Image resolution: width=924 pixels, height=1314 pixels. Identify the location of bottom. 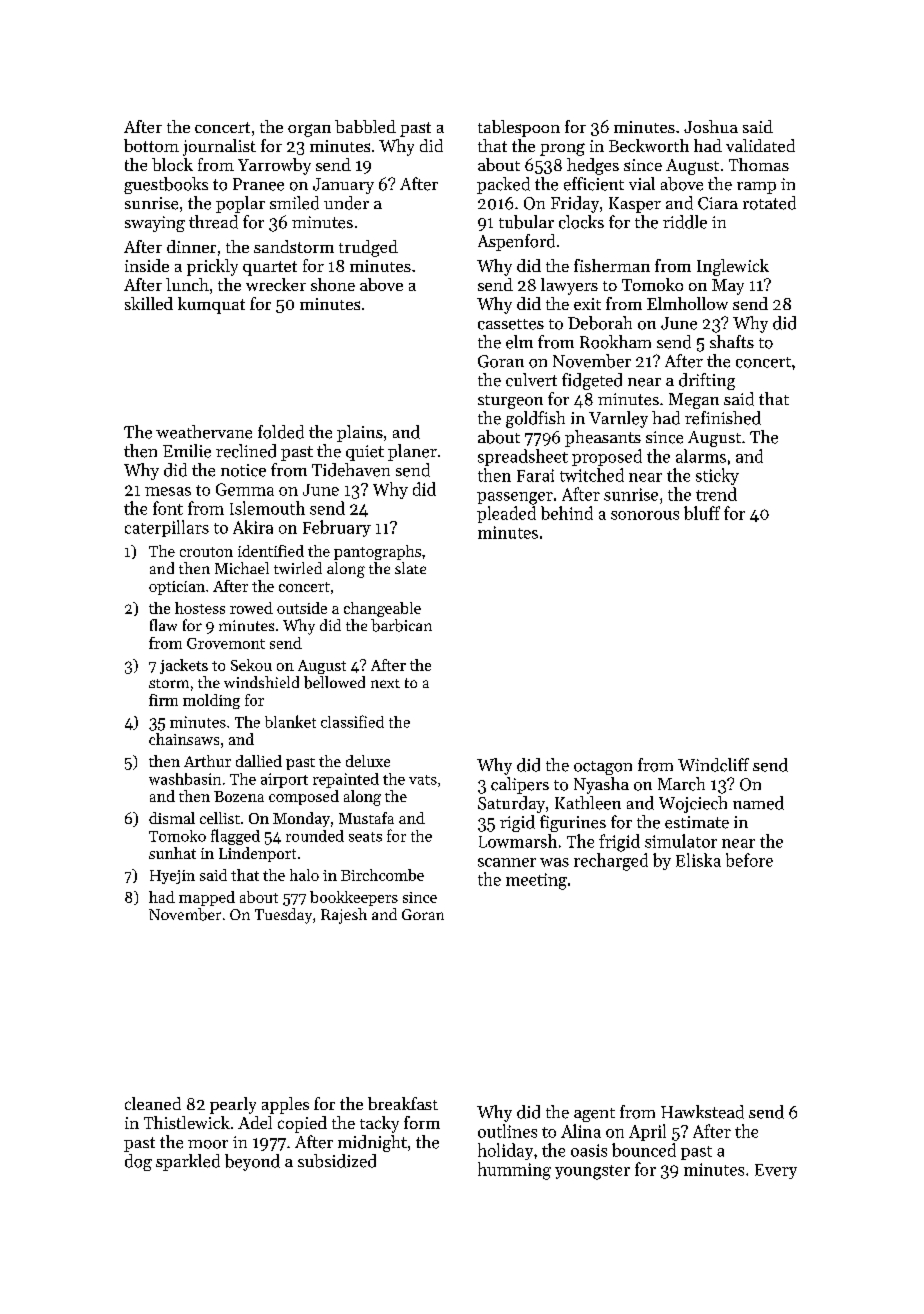
(151, 145).
